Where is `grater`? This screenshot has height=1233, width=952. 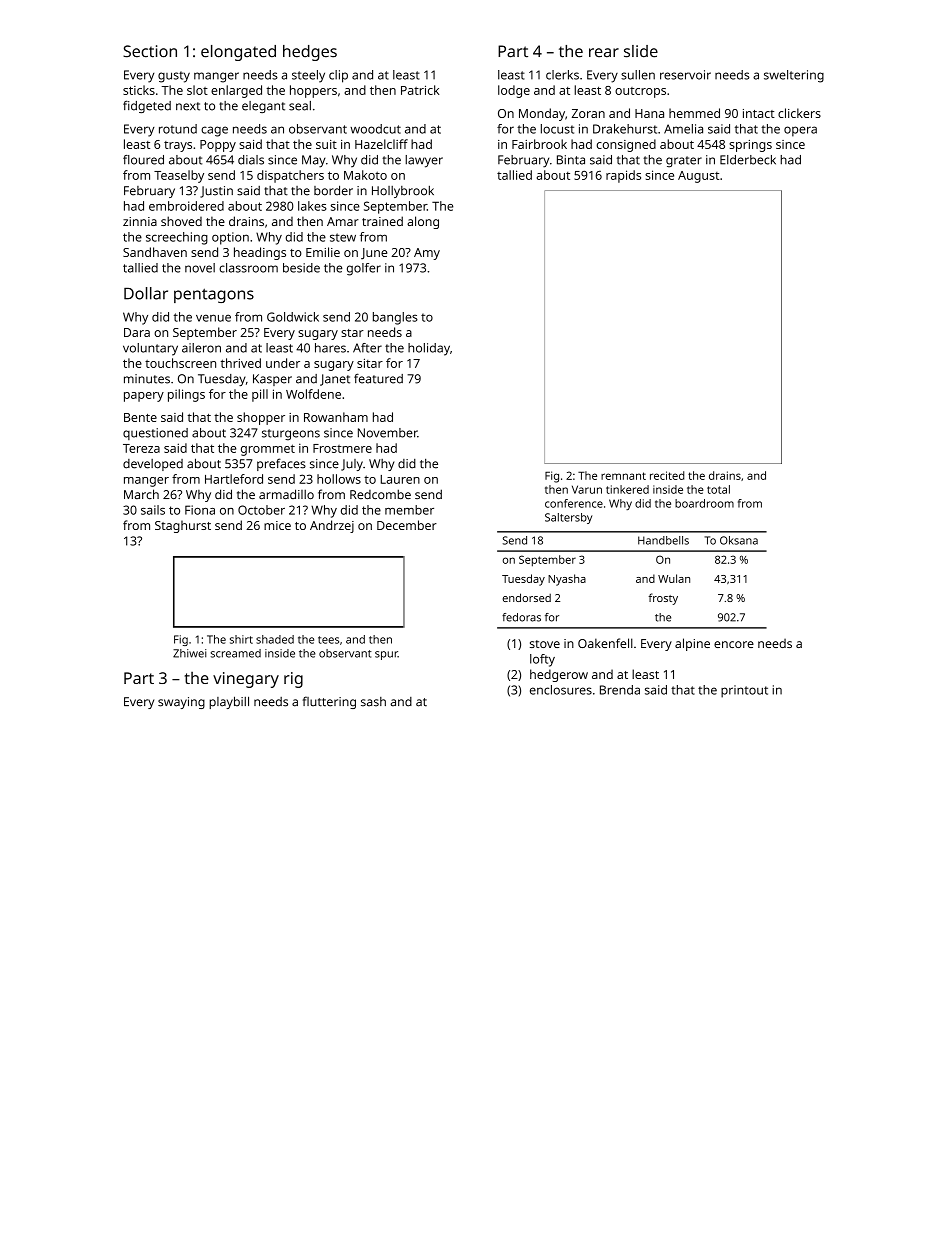 grater is located at coordinates (684, 162).
